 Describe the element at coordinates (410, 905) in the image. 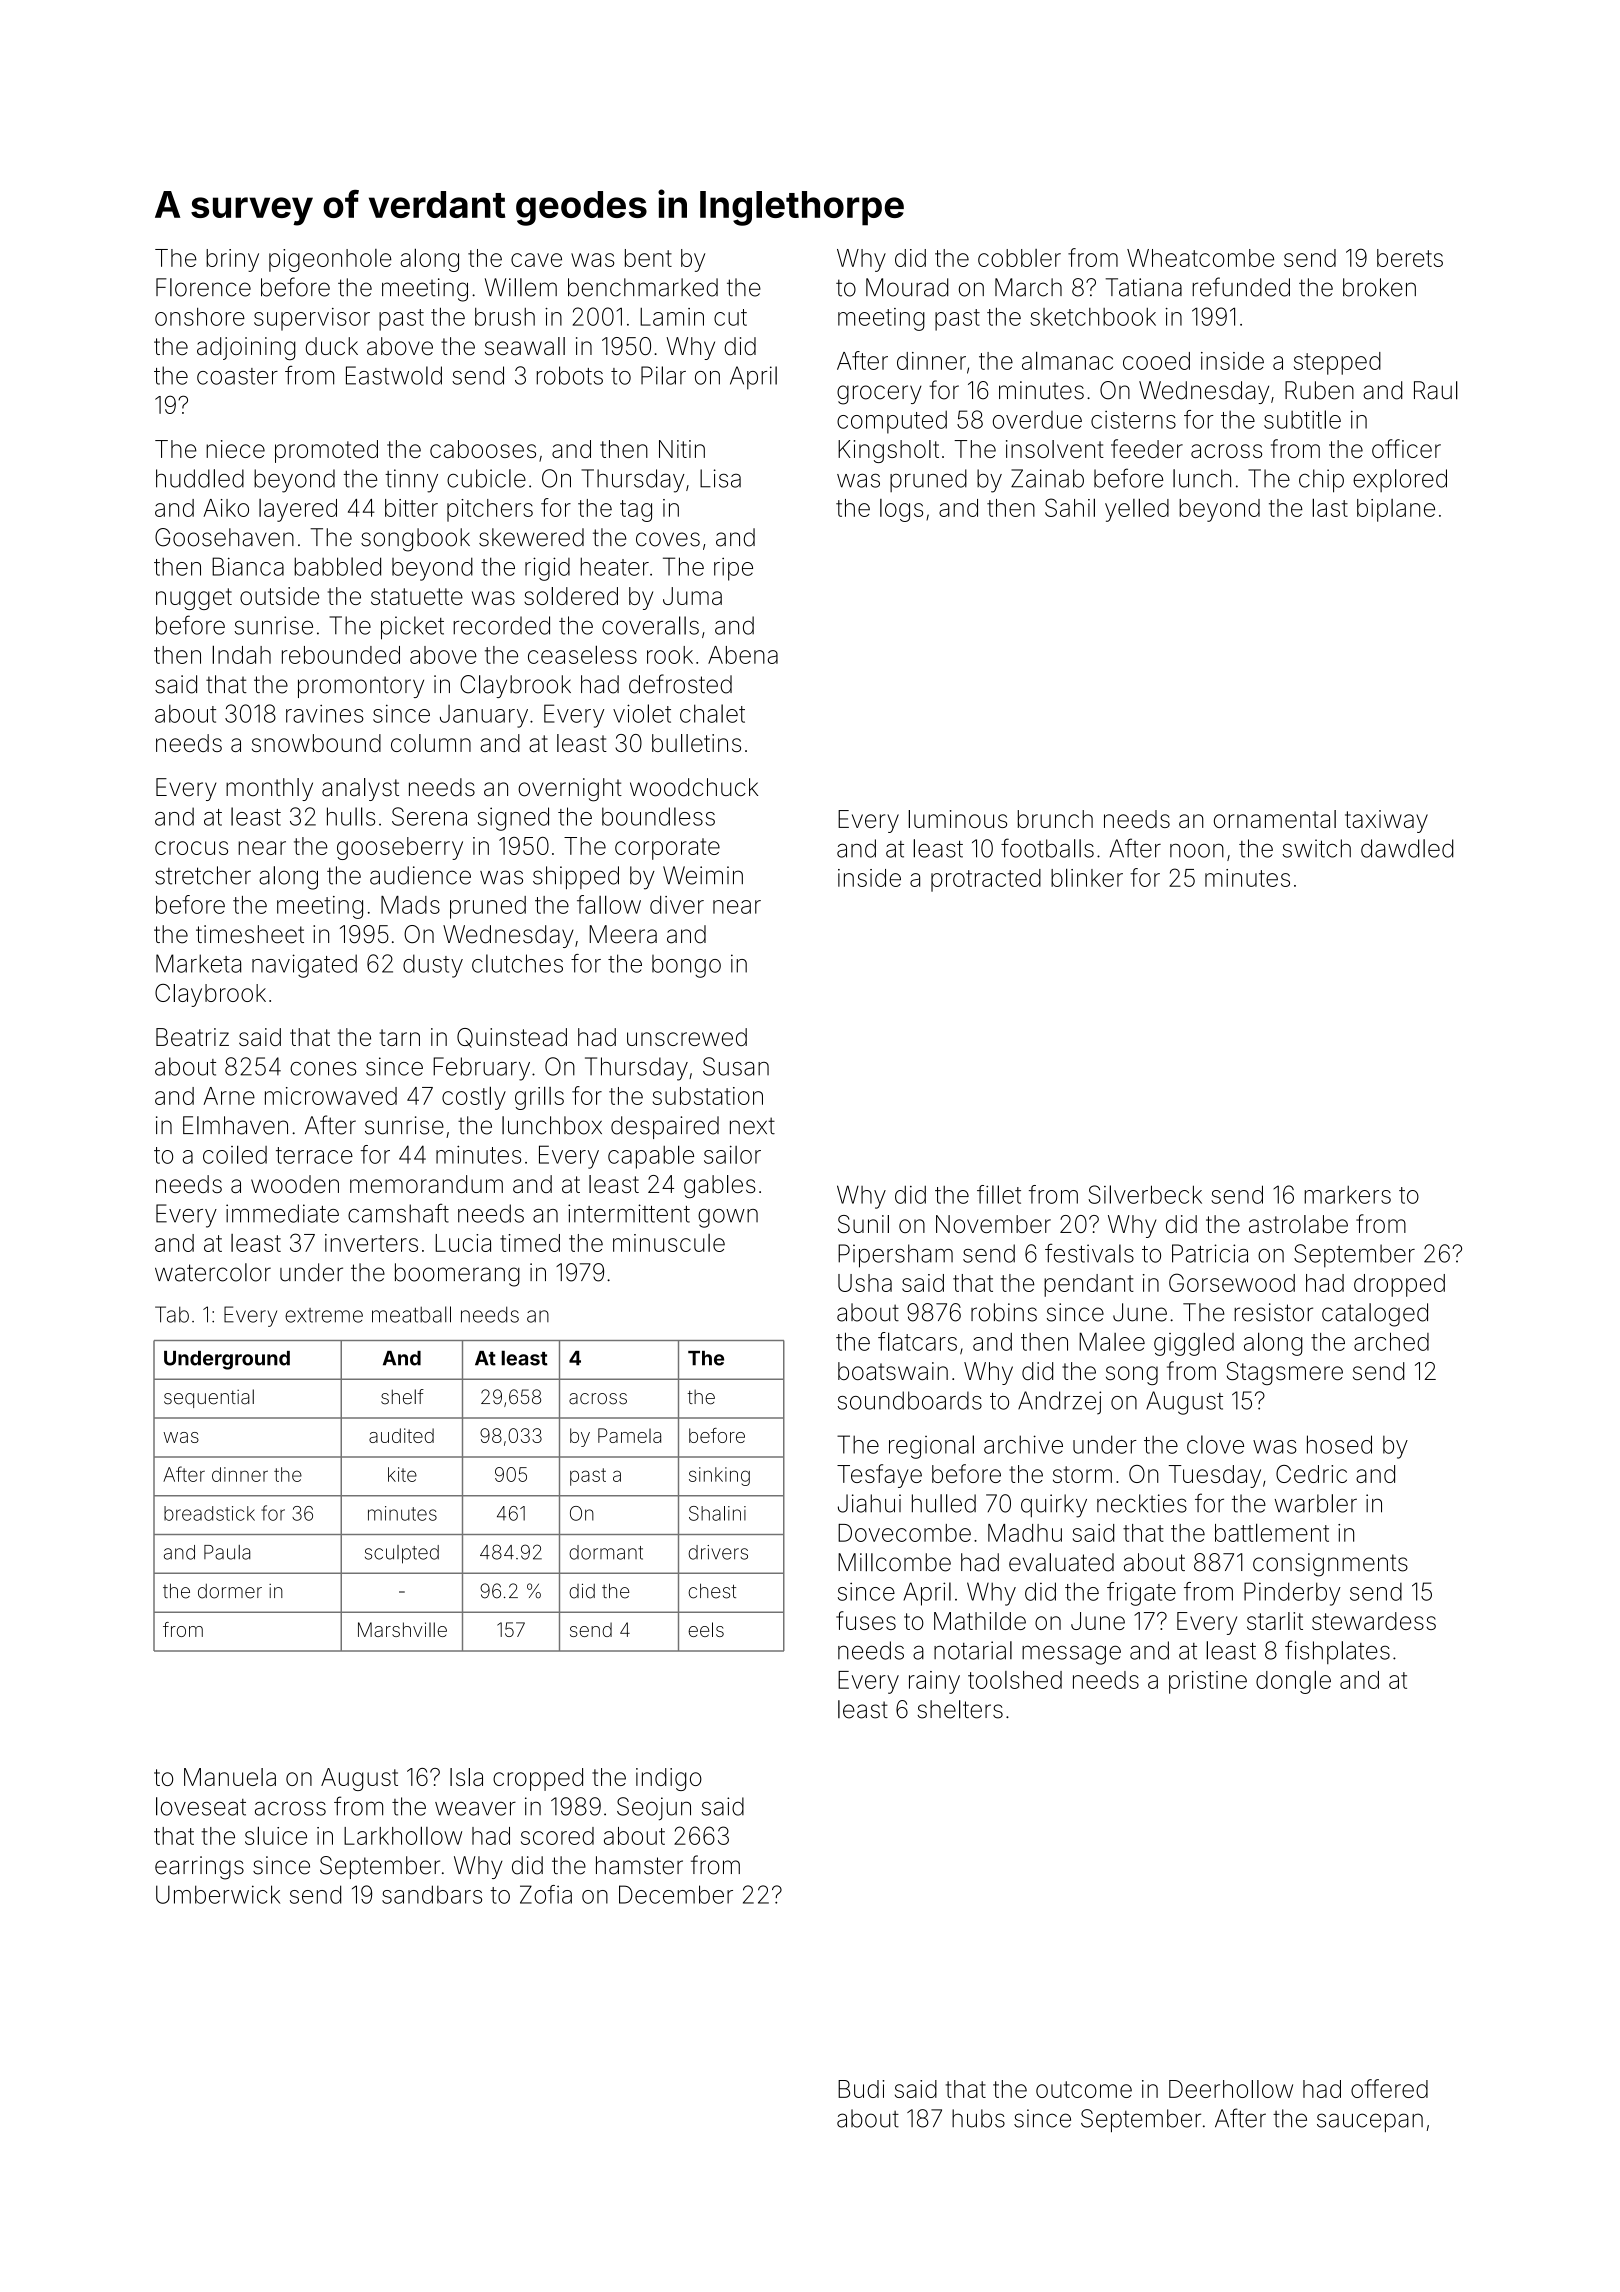

I see `Mads` at that location.
